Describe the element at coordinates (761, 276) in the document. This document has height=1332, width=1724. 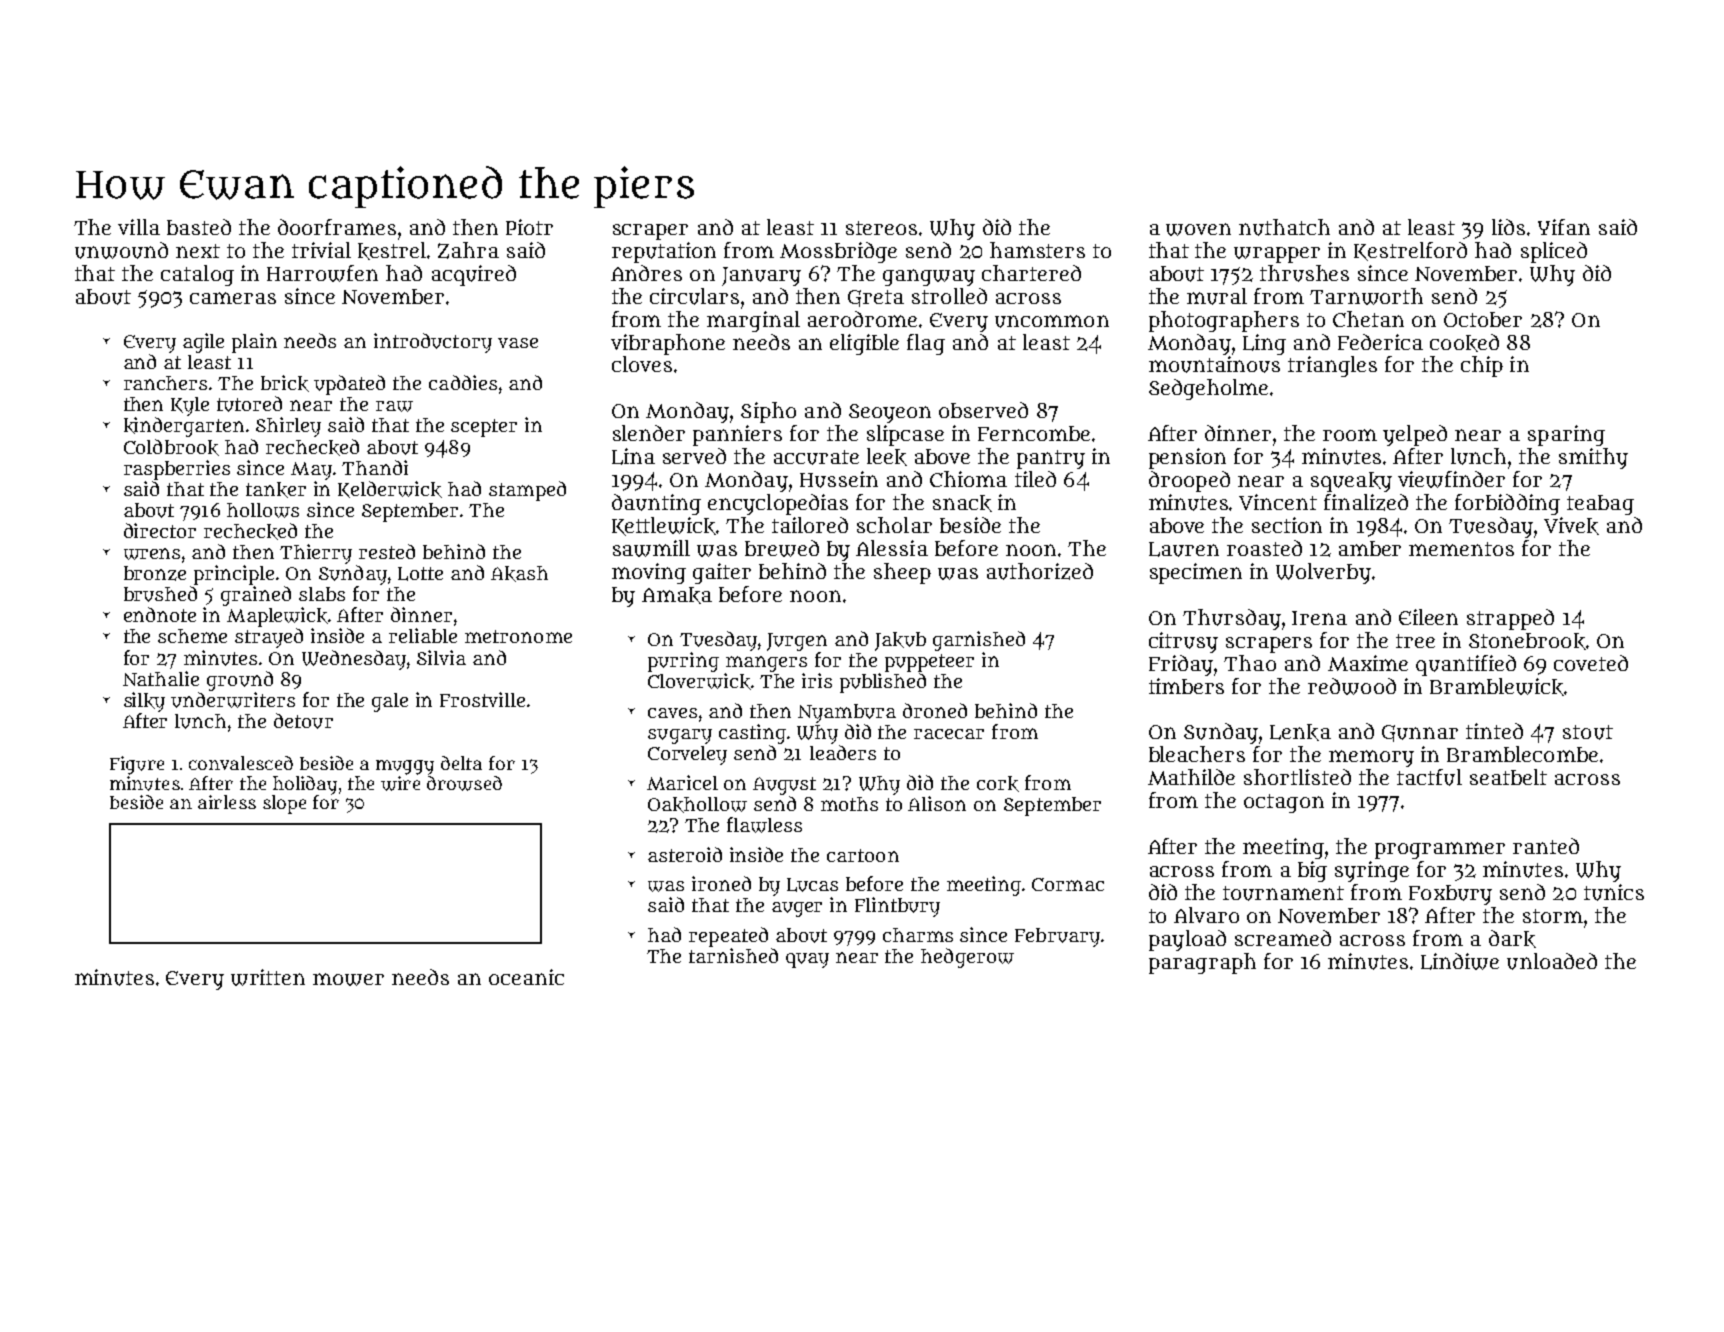
I see `January` at that location.
